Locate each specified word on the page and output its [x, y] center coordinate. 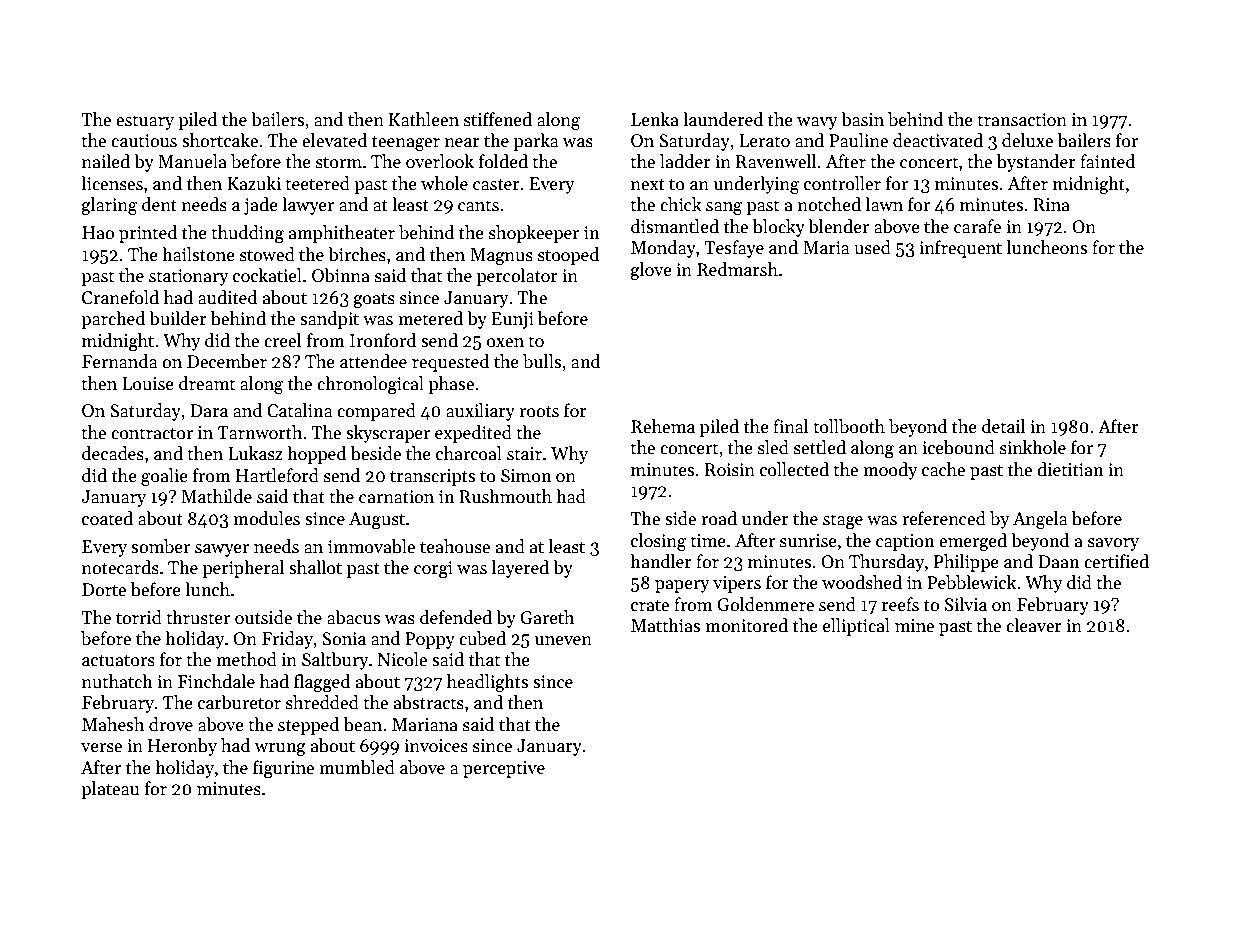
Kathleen [424, 119]
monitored [746, 625]
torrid [139, 617]
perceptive [504, 769]
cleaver [1034, 625]
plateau [110, 790]
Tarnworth [260, 432]
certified [1116, 561]
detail [1003, 426]
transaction [1022, 120]
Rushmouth [505, 496]
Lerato [764, 141]
